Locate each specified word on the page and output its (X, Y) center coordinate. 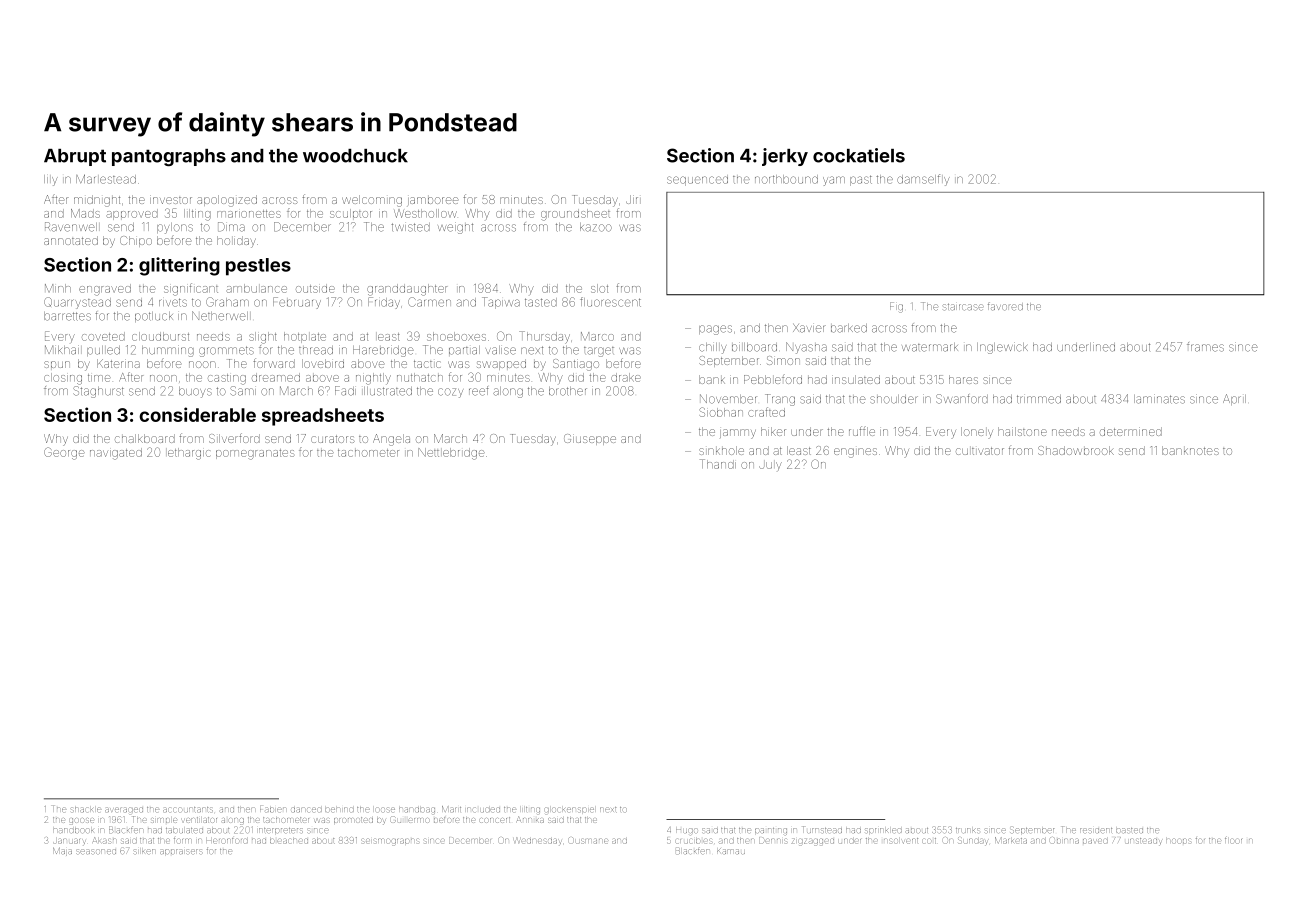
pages (715, 330)
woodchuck (355, 156)
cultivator (980, 451)
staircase (962, 307)
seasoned (96, 851)
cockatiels (859, 155)
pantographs (169, 157)
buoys (195, 392)
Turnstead (822, 829)
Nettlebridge (451, 454)
